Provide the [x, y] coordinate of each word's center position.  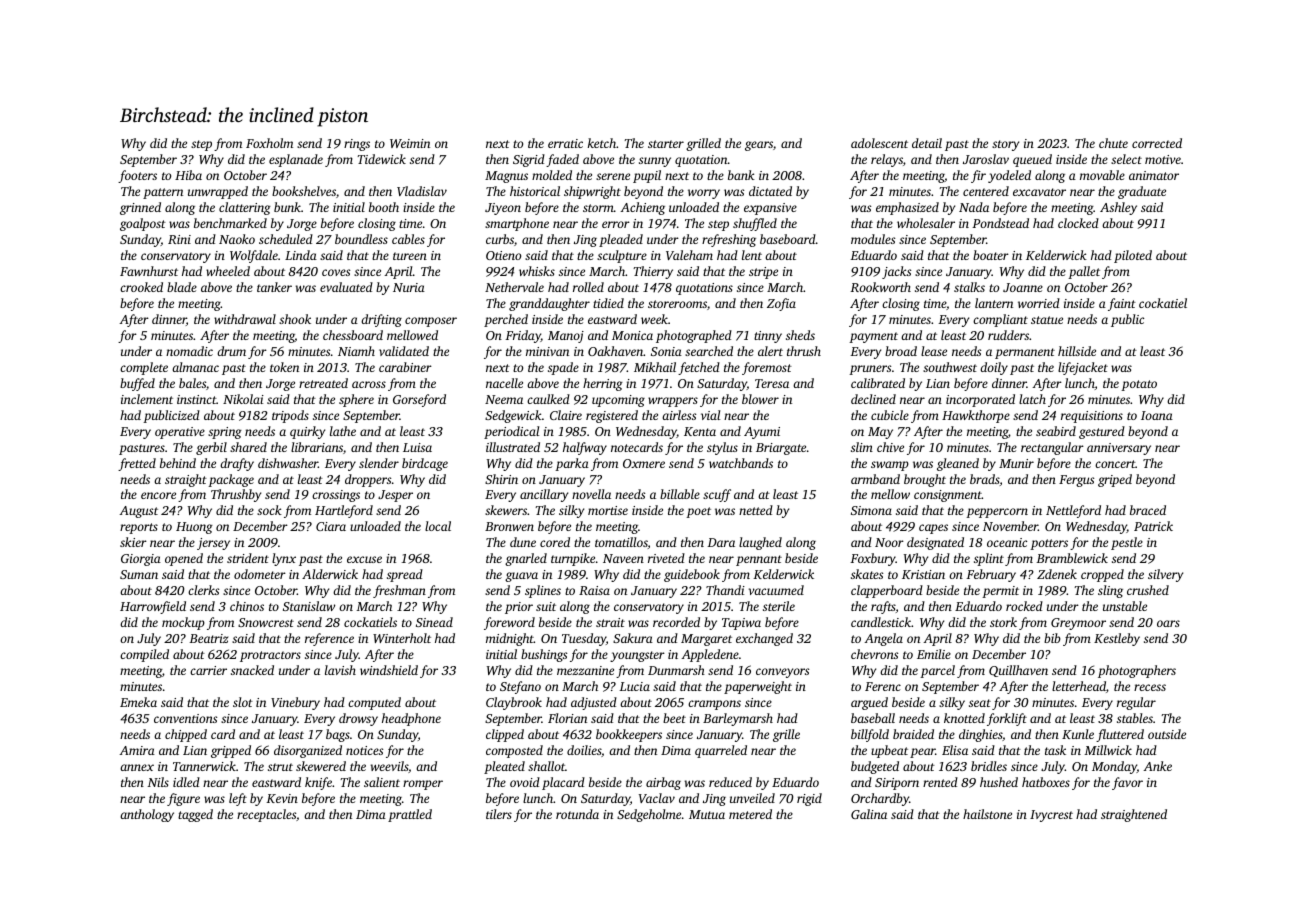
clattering [245, 208]
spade [563, 368]
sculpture [622, 256]
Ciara [331, 526]
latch [1032, 399]
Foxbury [873, 559]
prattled [410, 815]
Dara [721, 542]
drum [231, 351]
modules [873, 239]
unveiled [752, 798]
